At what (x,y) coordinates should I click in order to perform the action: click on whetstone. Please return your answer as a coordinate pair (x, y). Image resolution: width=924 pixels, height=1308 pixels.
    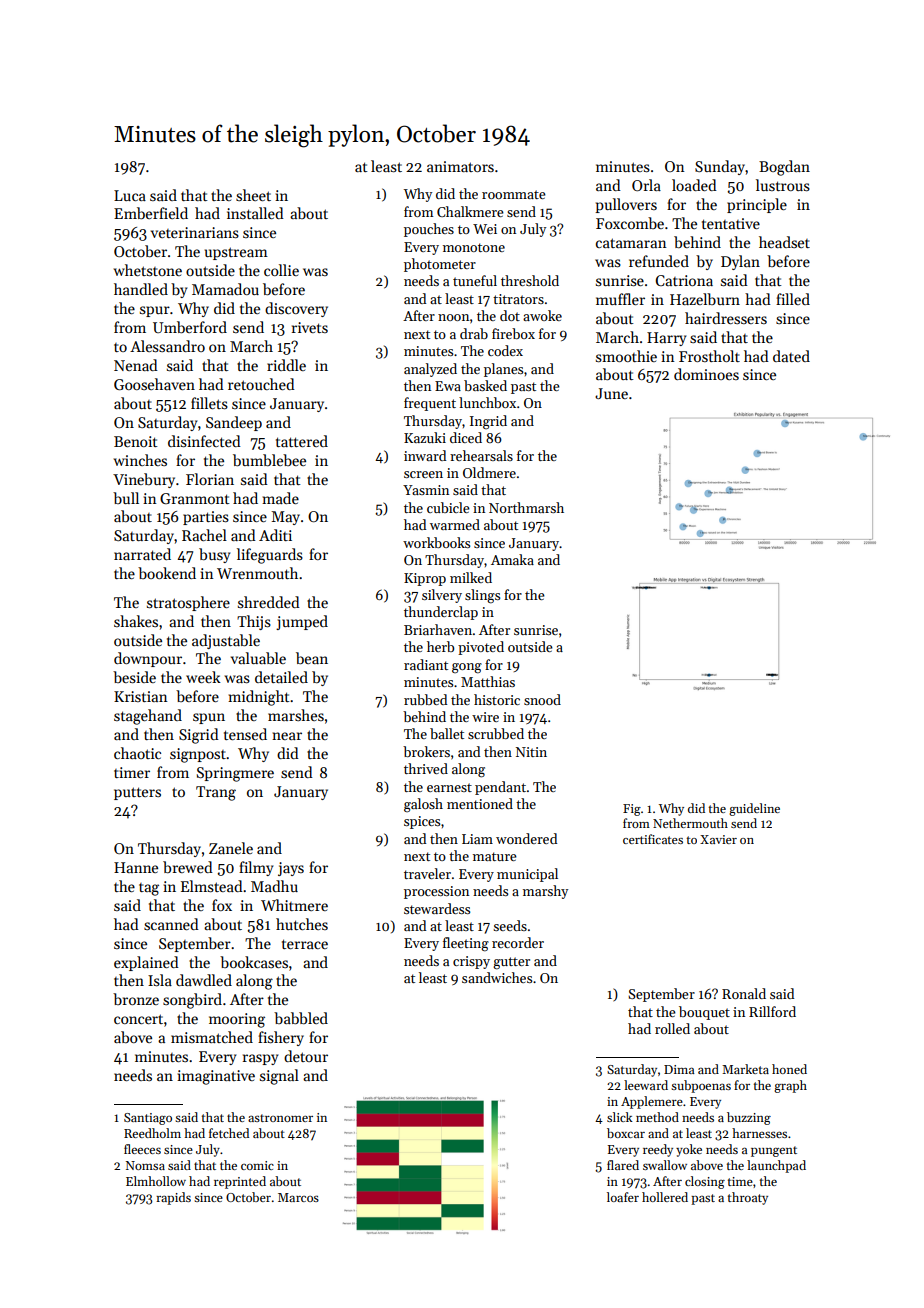
    Looking at the image, I should click on (148, 270).
